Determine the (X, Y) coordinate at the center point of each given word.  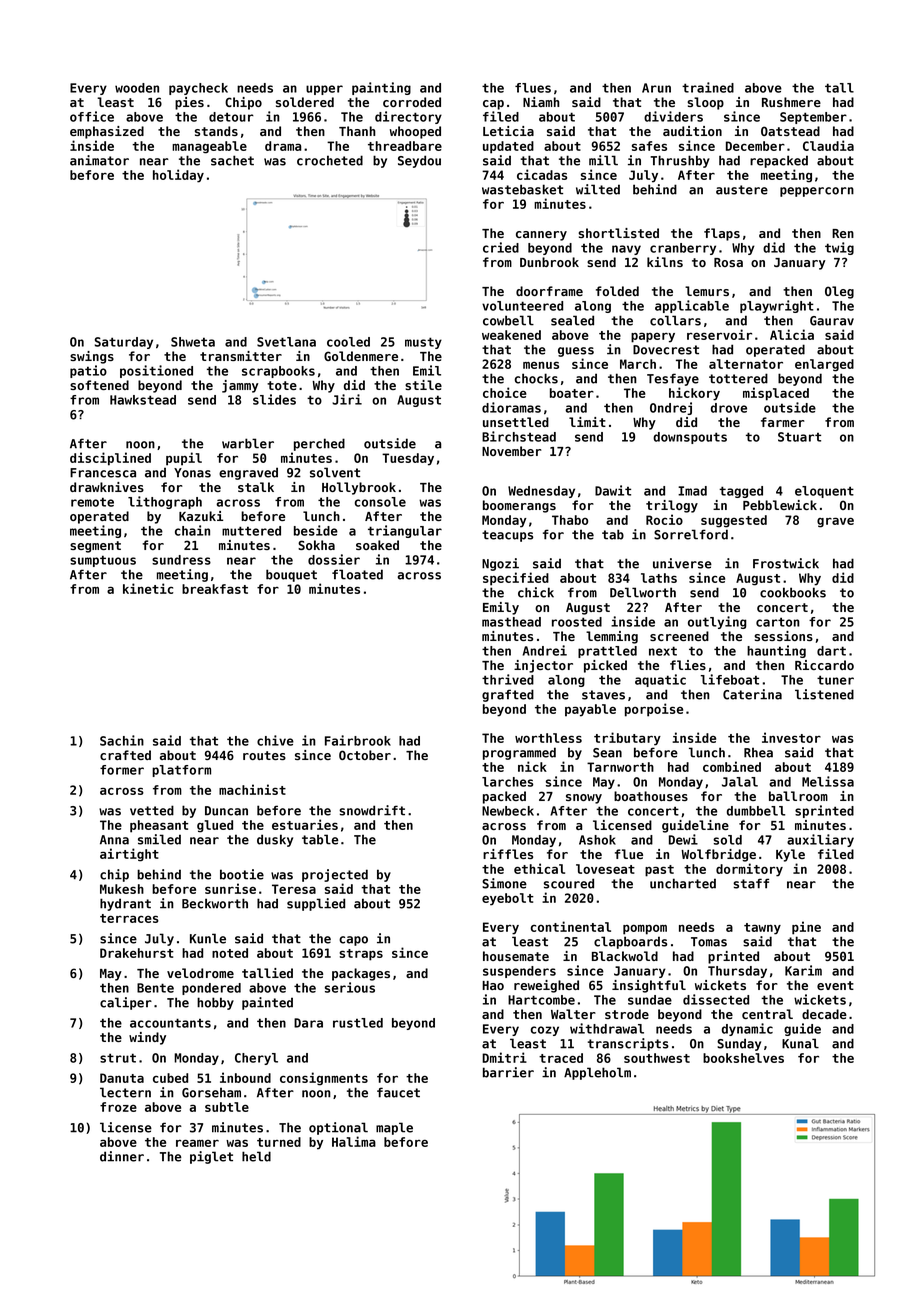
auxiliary (820, 840)
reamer (197, 1143)
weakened (511, 335)
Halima (354, 1141)
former (122, 770)
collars (675, 320)
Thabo (570, 520)
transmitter (241, 356)
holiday (178, 176)
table (320, 839)
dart (831, 651)
